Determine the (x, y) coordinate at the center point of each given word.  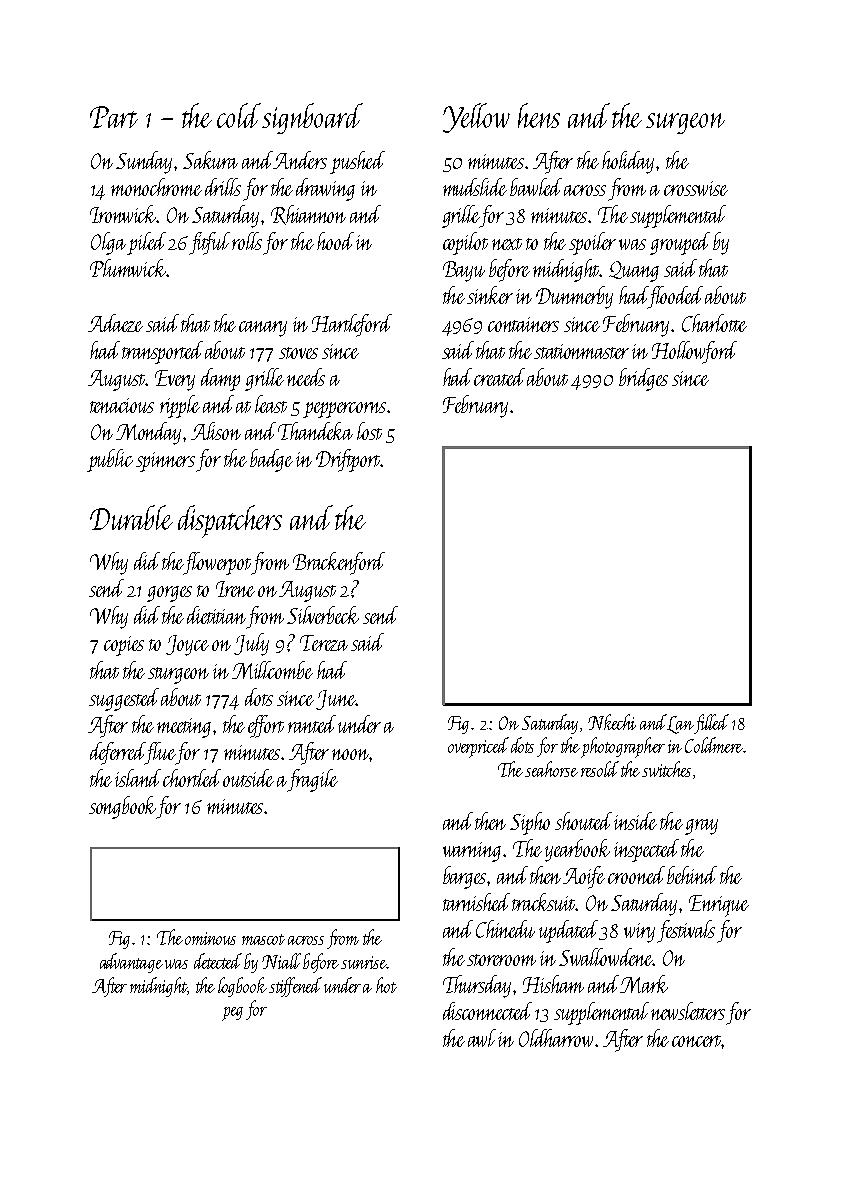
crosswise (696, 188)
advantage (131, 963)
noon (350, 754)
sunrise (363, 962)
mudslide (475, 187)
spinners (165, 462)
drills (223, 187)
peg (232, 1014)
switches (666, 769)
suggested (124, 699)
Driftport (348, 460)
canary (263, 329)
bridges (643, 379)
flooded (676, 297)
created (499, 377)
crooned (636, 875)
